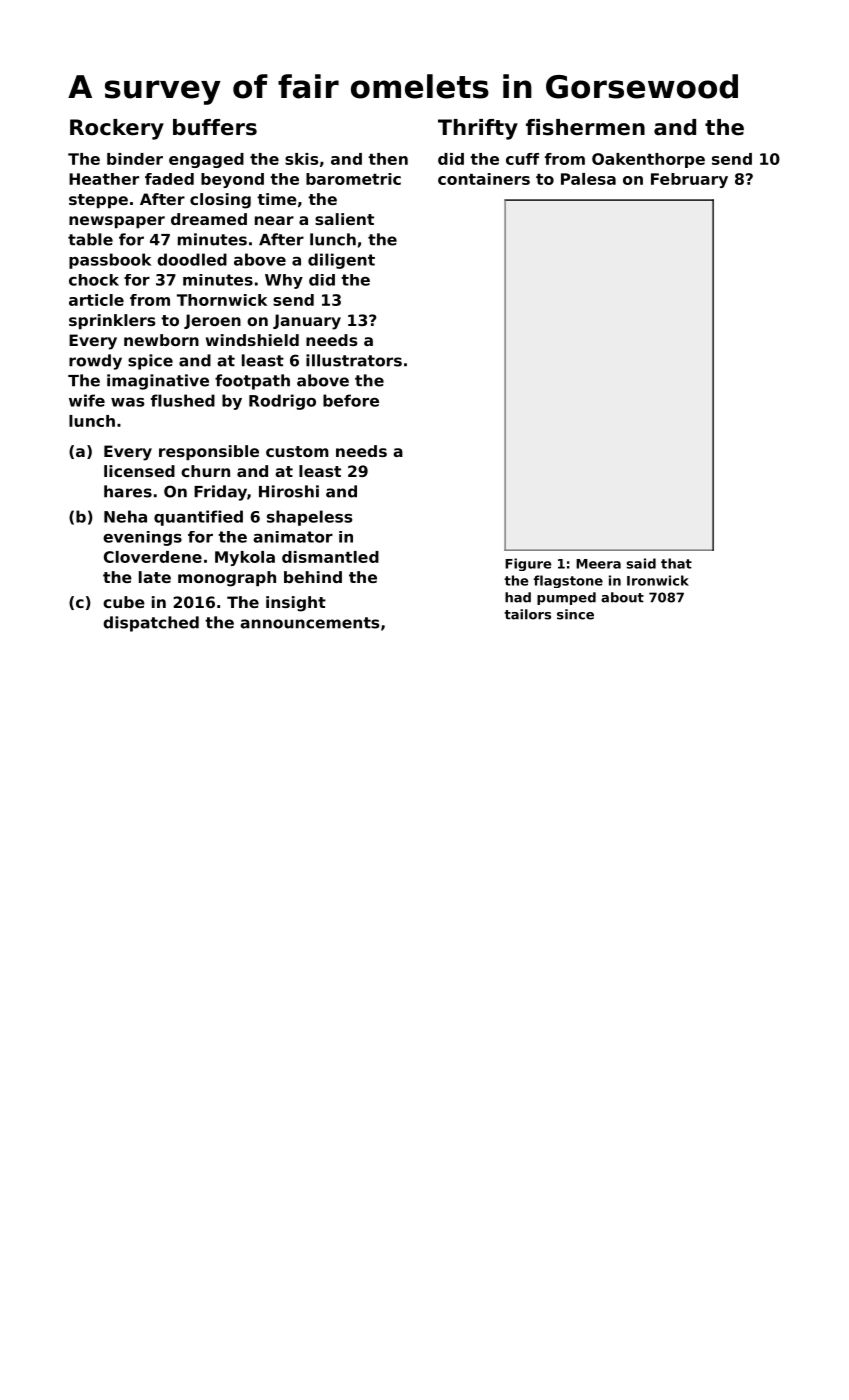 The height and width of the screenshot is (1400, 849). Describe the element at coordinates (478, 129) in the screenshot. I see `Thrifty` at that location.
